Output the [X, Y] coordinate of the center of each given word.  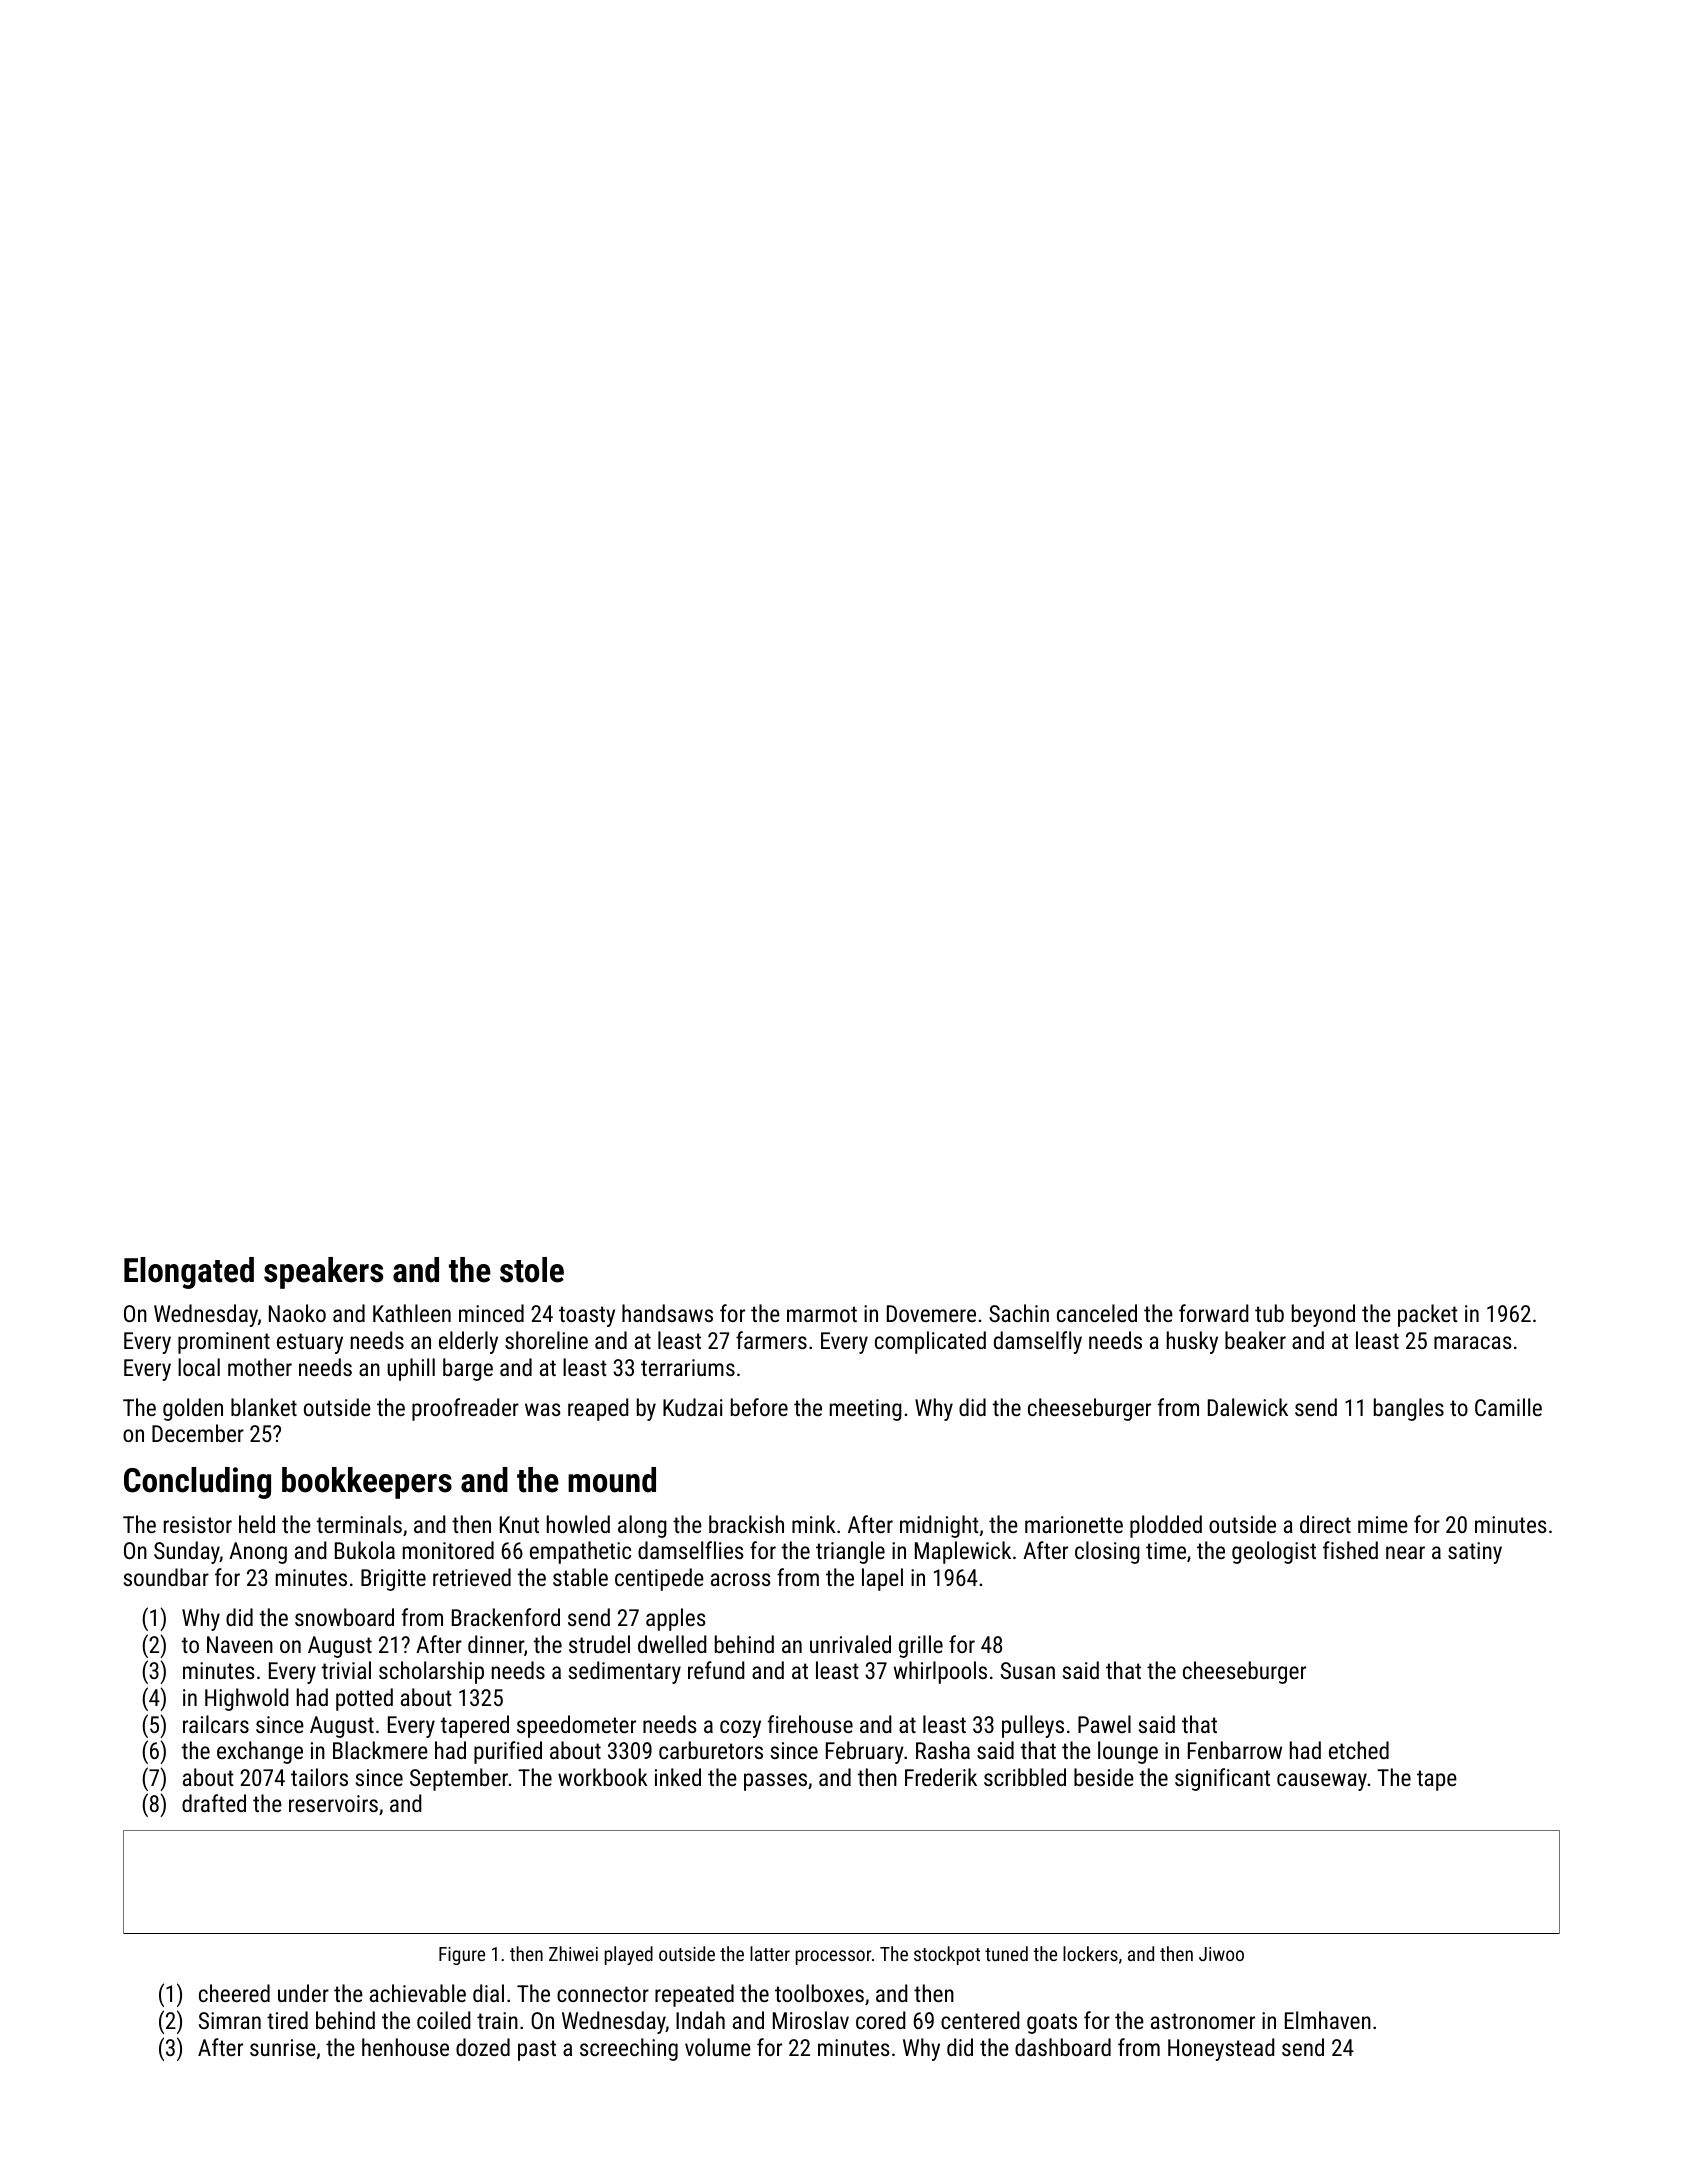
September [459, 1779]
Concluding [197, 1483]
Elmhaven [1328, 2020]
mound [612, 1480]
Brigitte [393, 1580]
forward [1214, 1313]
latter [770, 1953]
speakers [323, 1273]
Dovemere [931, 1313]
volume [718, 2047]
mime [1383, 1524]
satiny [1475, 1553]
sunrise [283, 2047]
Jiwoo [1221, 1954]
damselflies [691, 1550]
